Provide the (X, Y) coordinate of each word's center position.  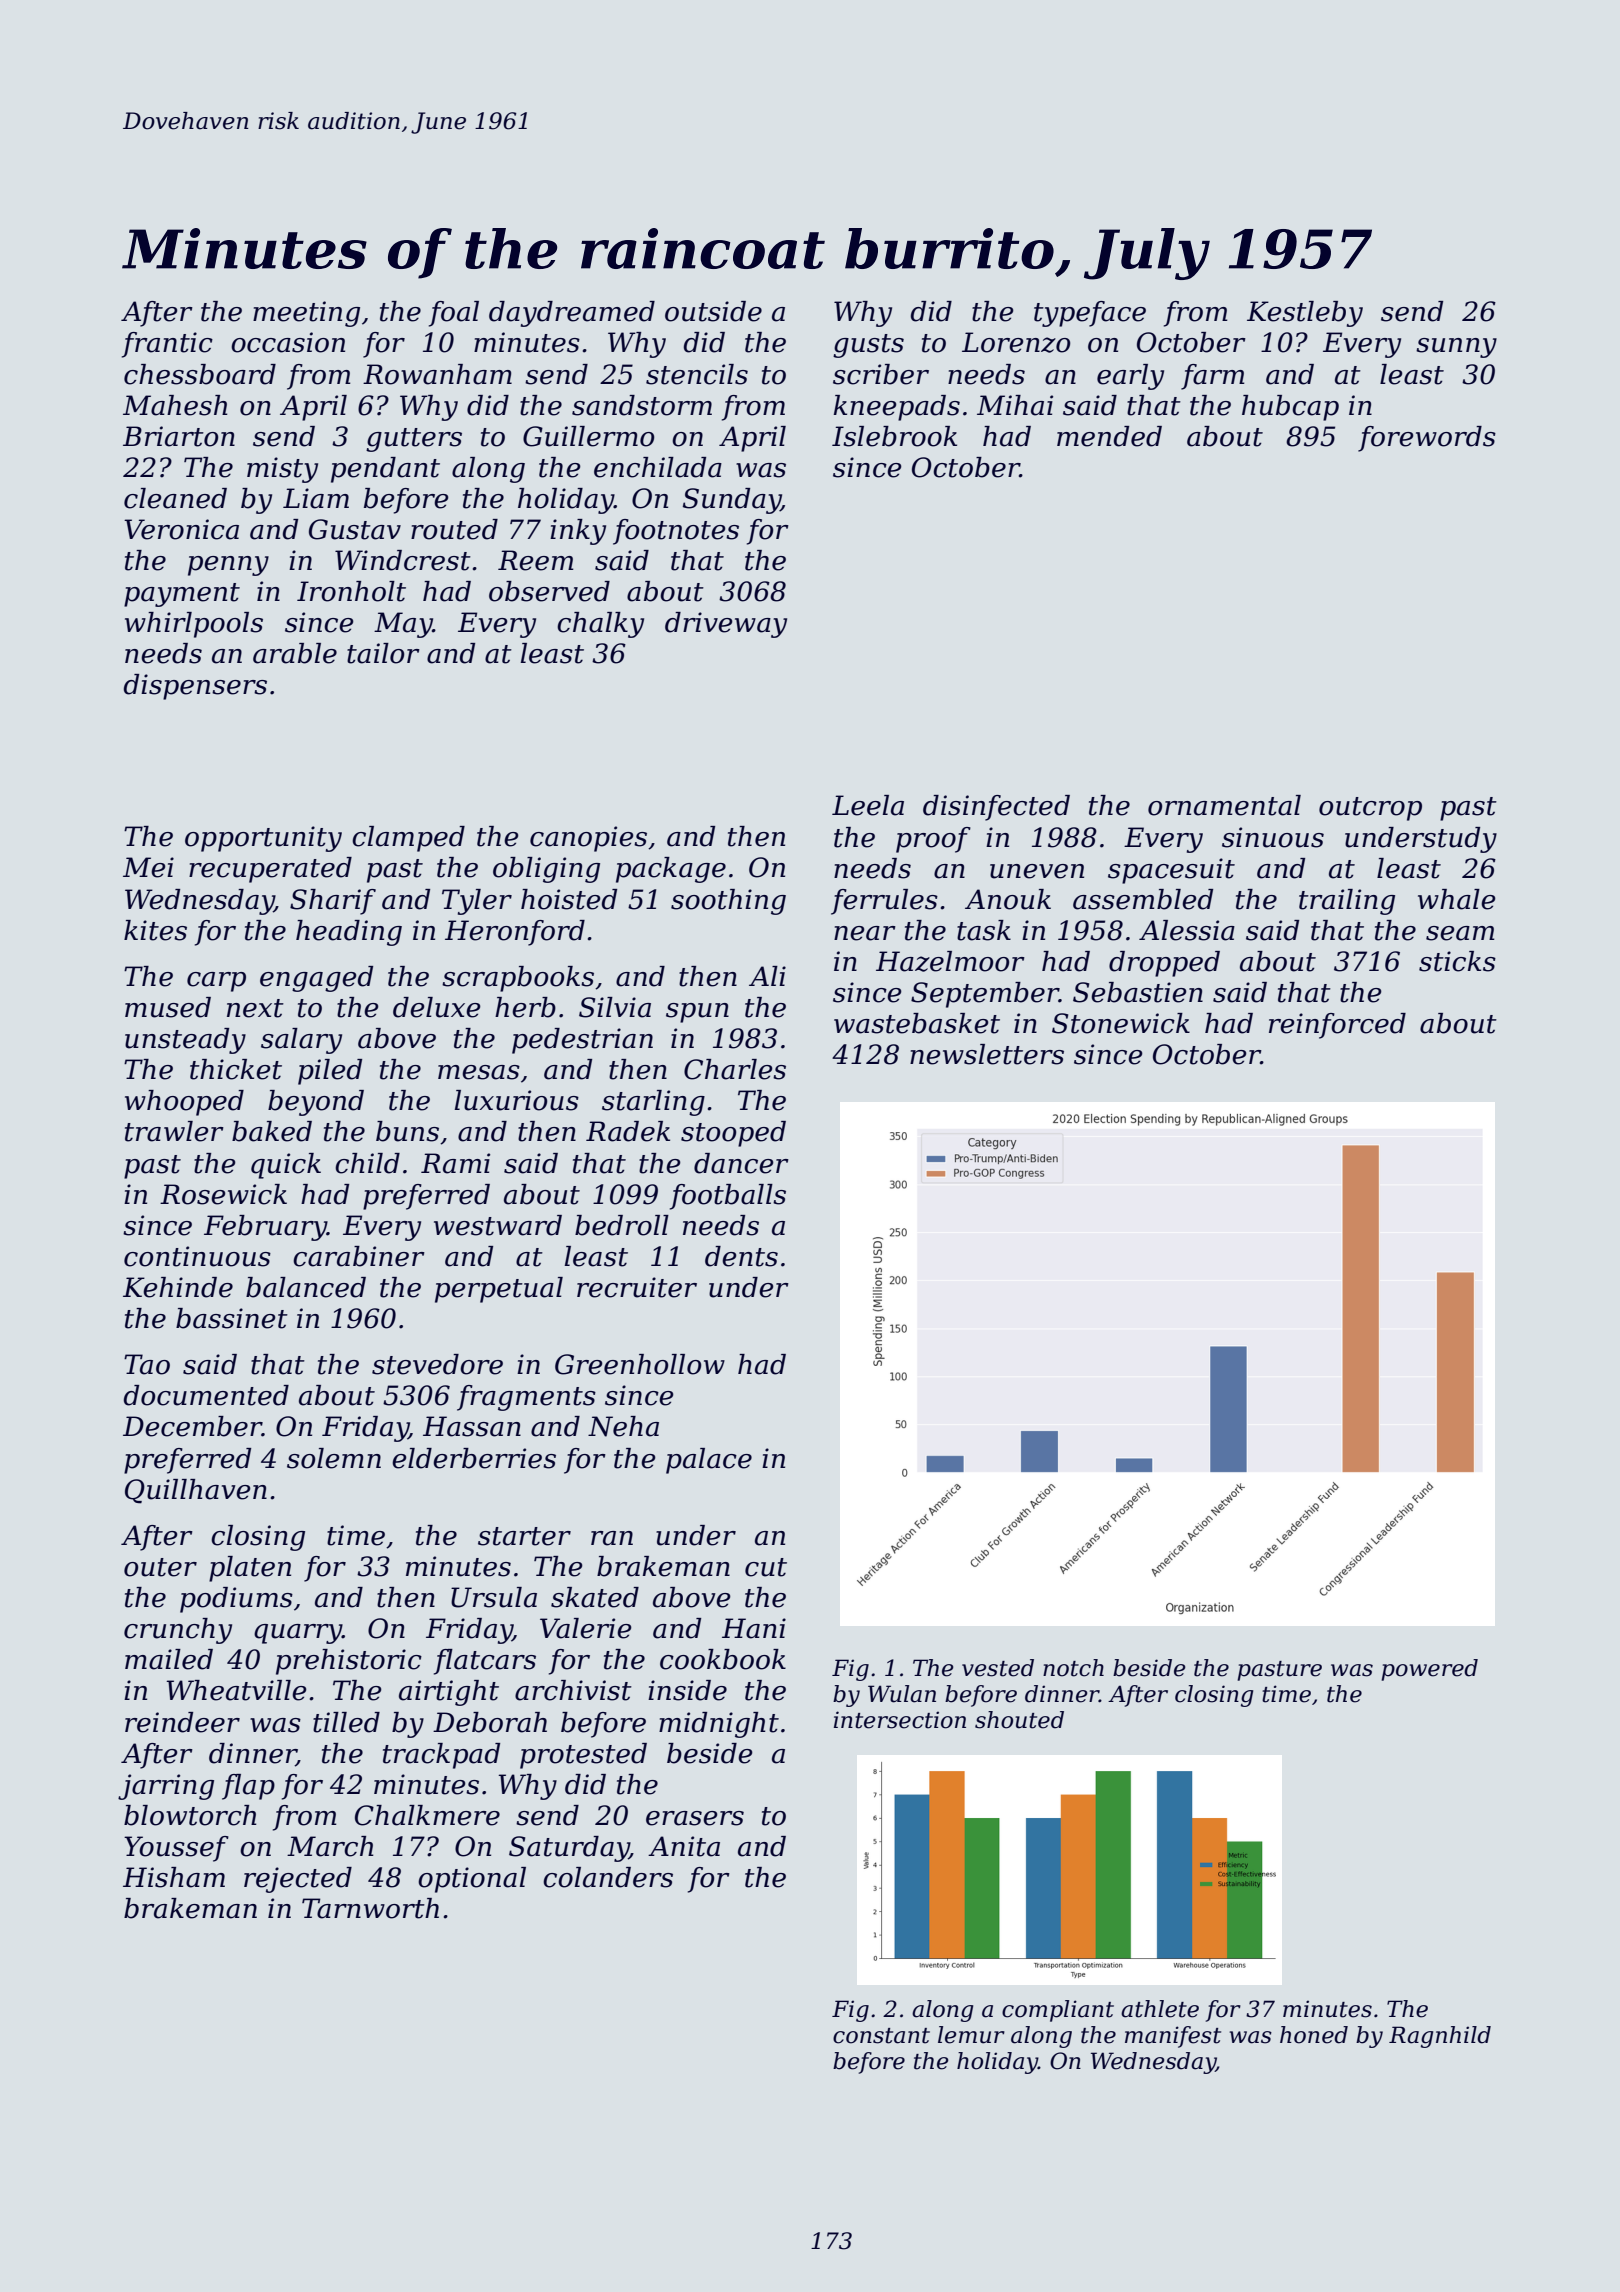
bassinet (232, 1318)
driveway (726, 625)
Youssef (176, 1849)
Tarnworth (370, 1908)
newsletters (987, 1054)
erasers (695, 1818)
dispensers (195, 687)
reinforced (1337, 1026)
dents (741, 1256)
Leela (868, 805)
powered (1429, 1670)
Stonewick (1121, 1023)
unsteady (185, 1041)
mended (1109, 436)
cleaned (175, 498)
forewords (1427, 439)
